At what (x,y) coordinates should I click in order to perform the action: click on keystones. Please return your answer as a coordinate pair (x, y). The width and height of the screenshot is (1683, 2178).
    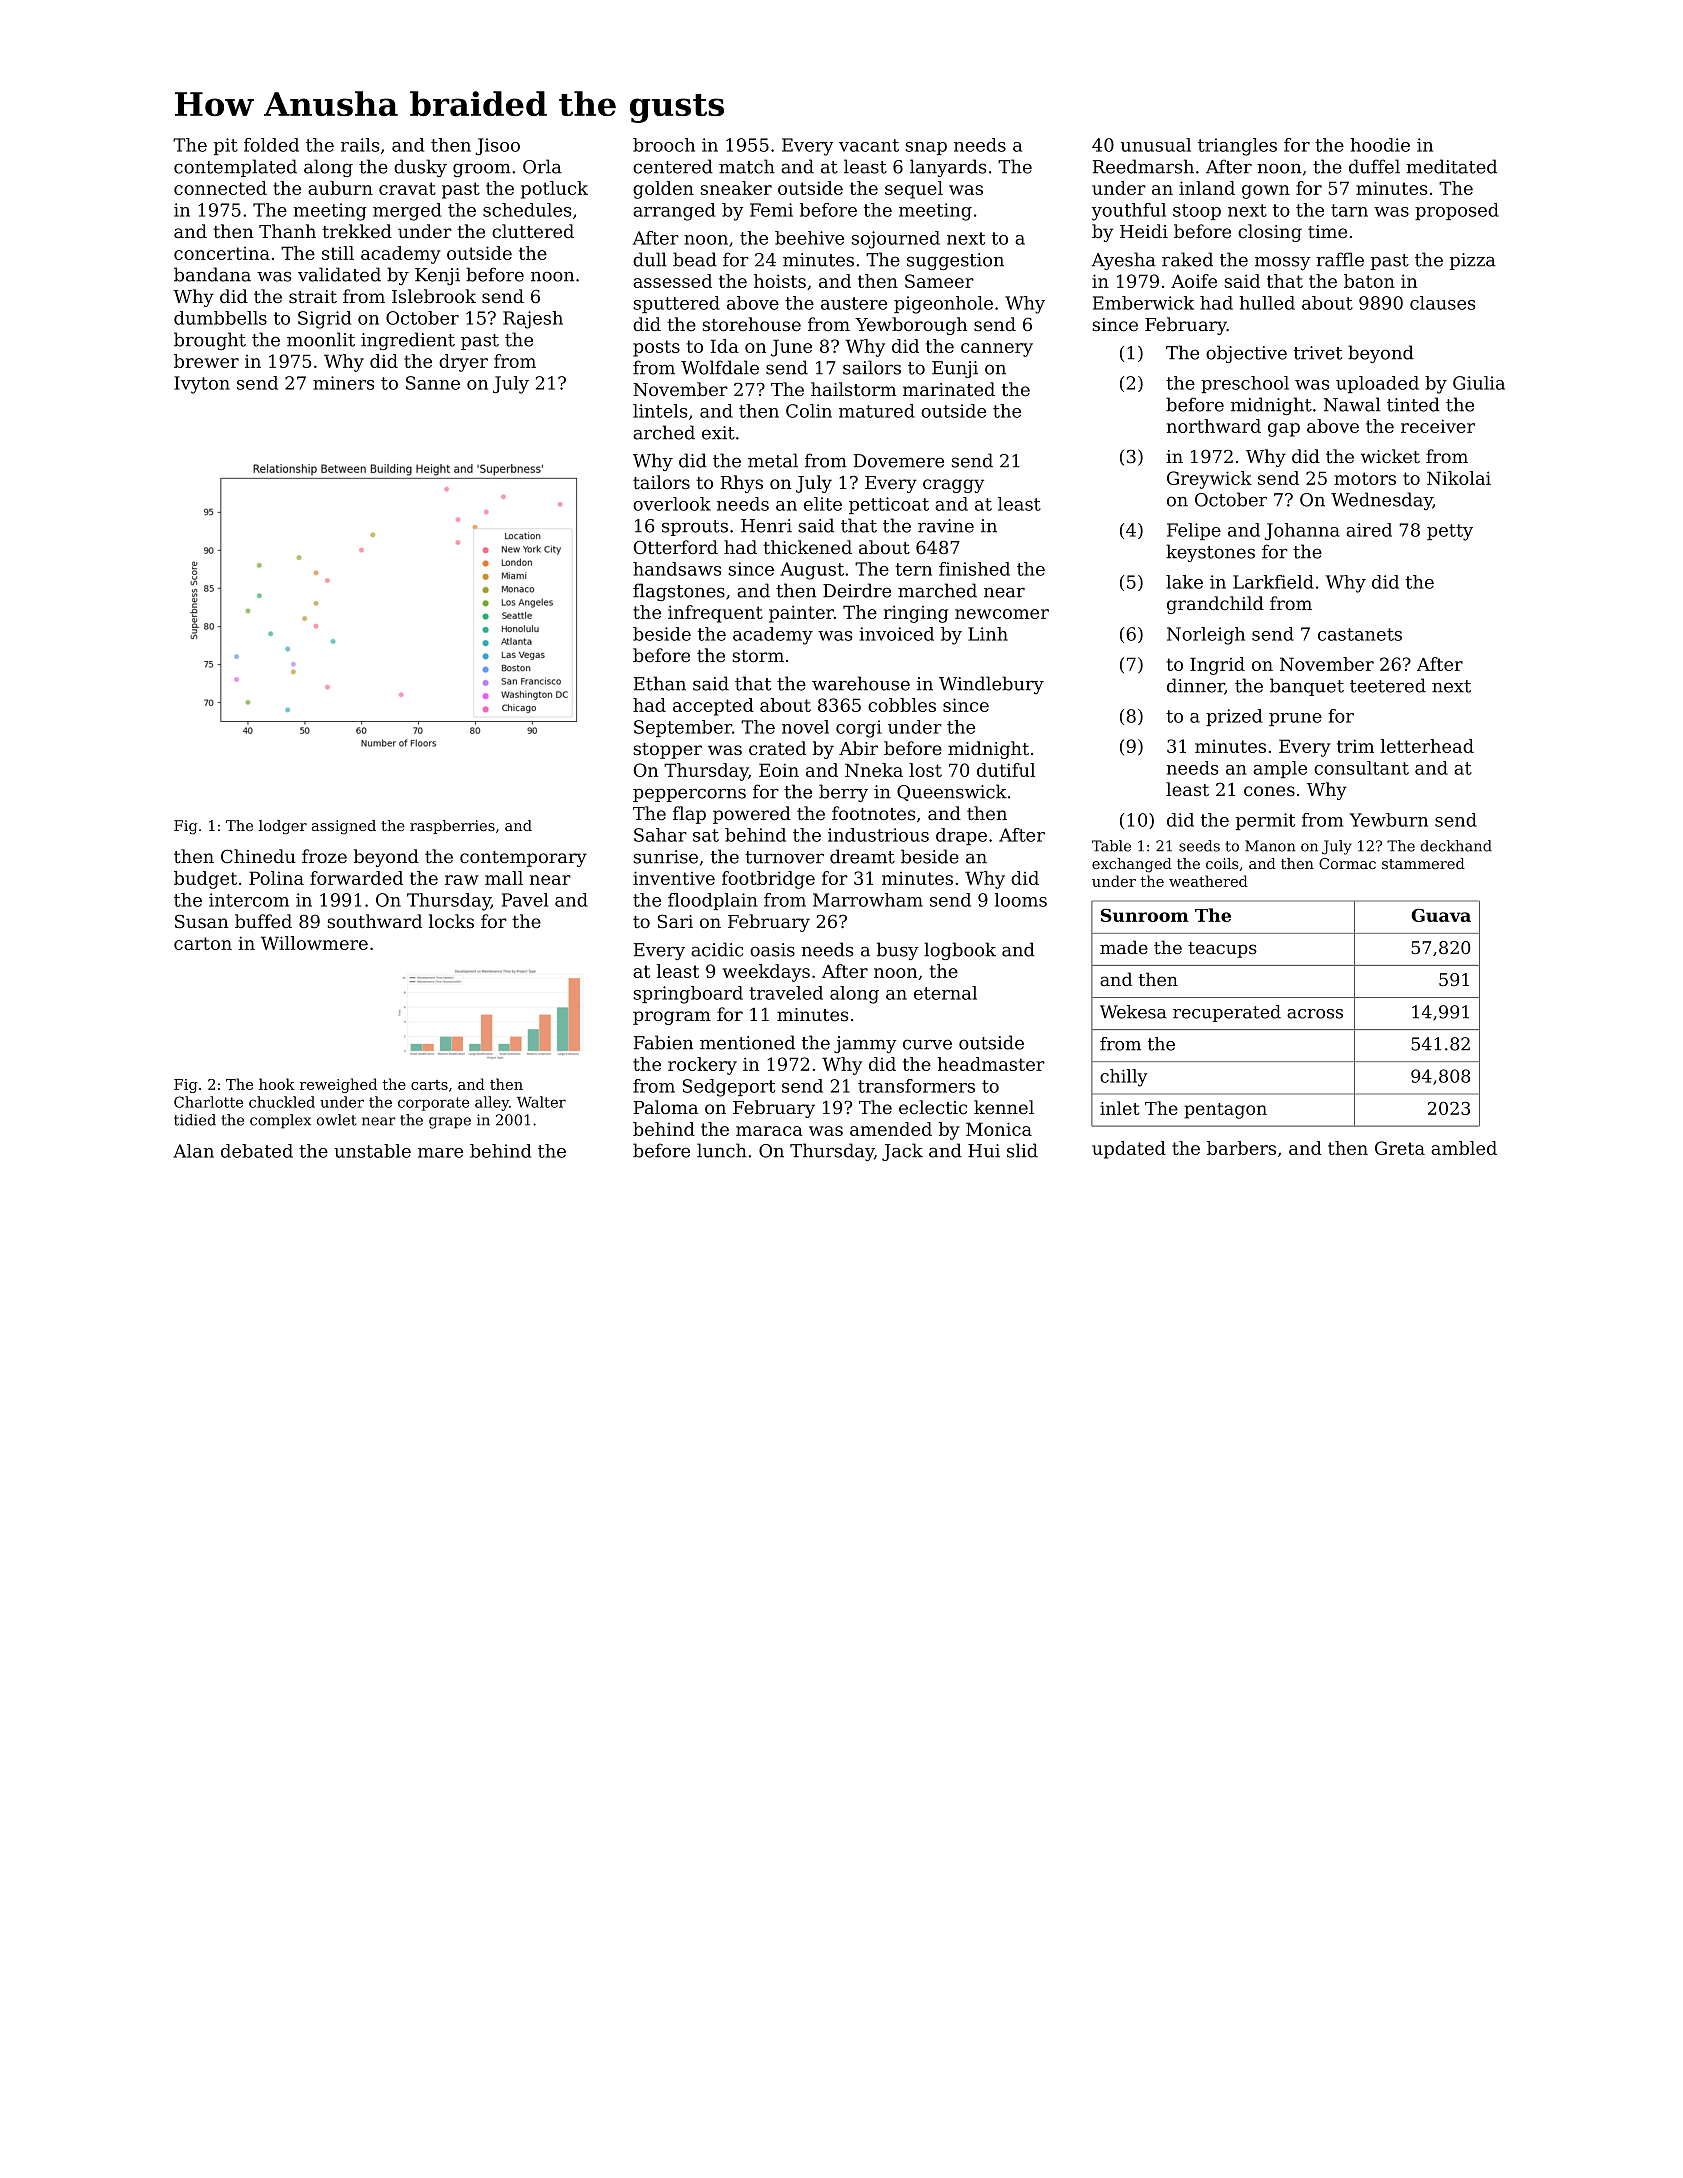
    Looking at the image, I should click on (1210, 553).
